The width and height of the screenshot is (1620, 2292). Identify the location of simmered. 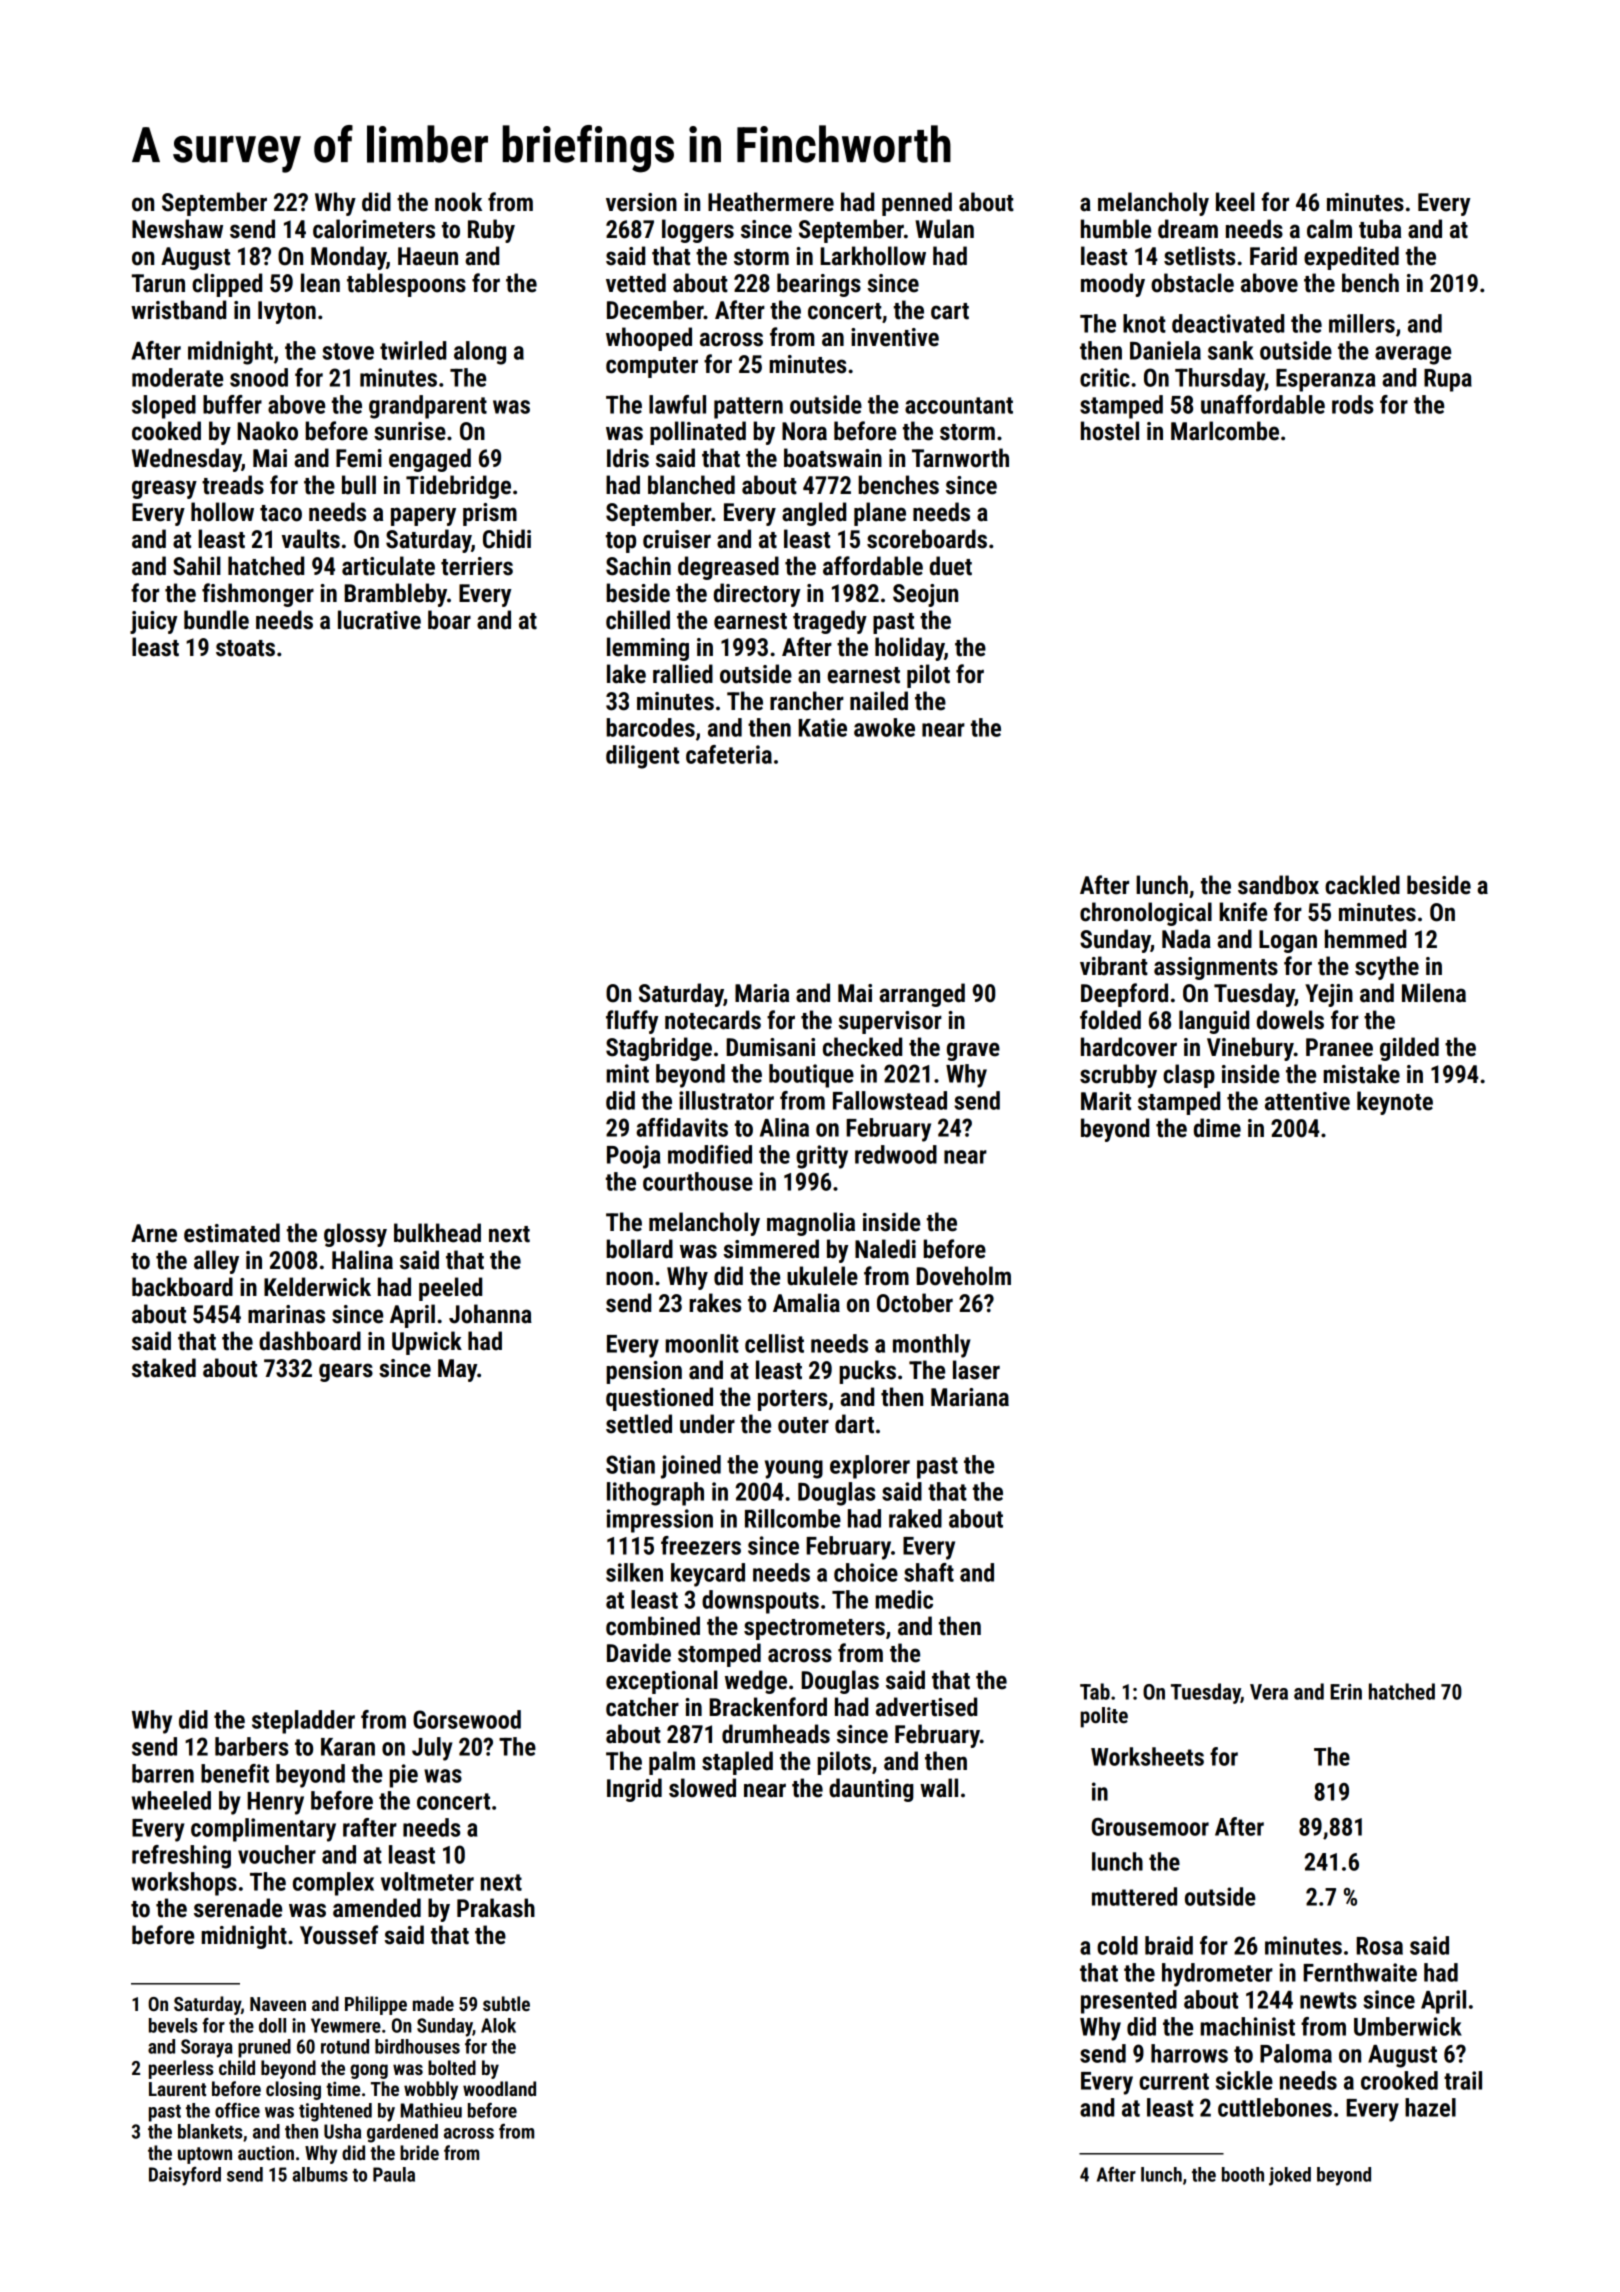
(771, 1249).
